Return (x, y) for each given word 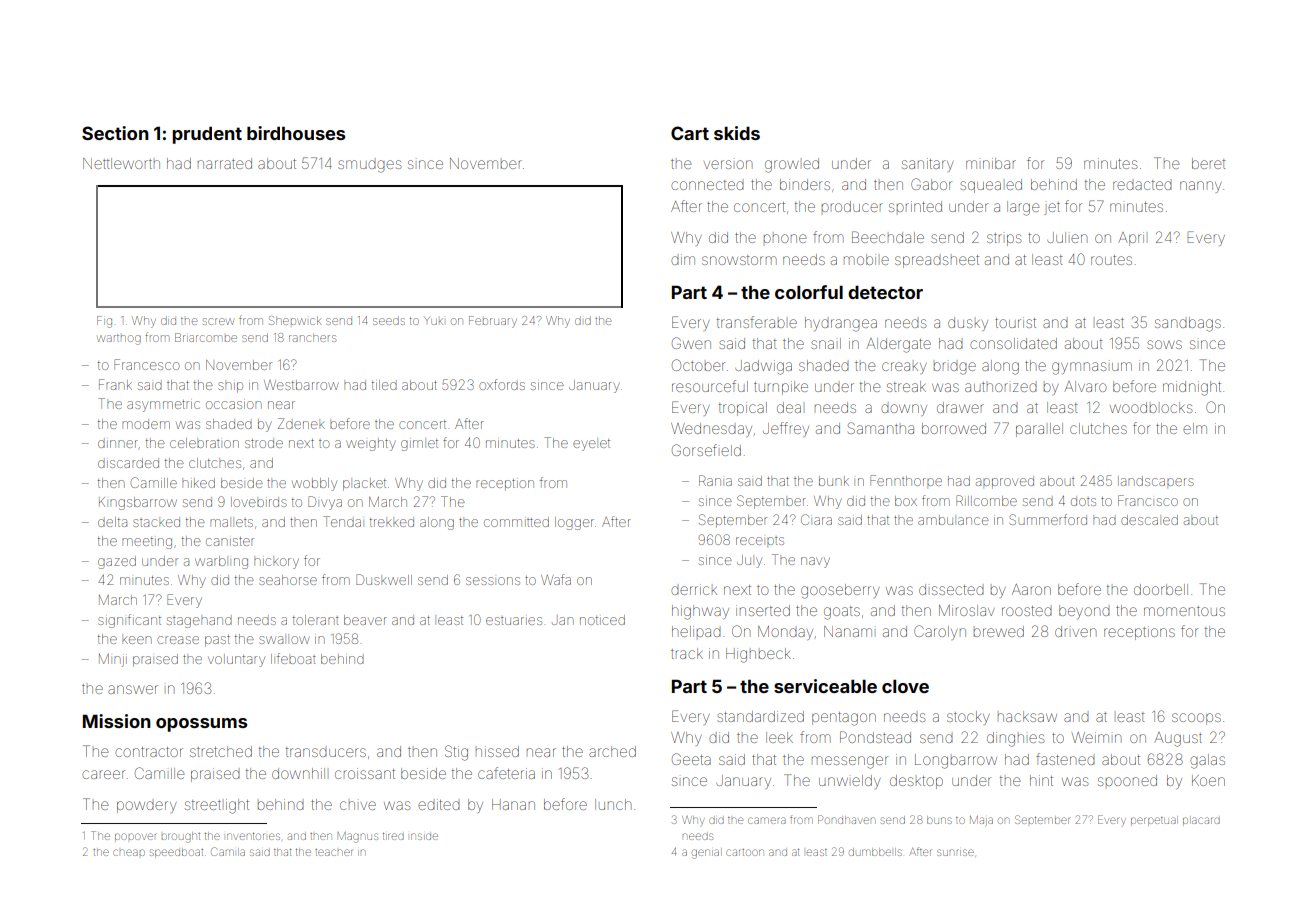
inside (424, 836)
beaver (365, 620)
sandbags (1188, 324)
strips (1004, 239)
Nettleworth (121, 163)
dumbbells (875, 852)
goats (842, 613)
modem (146, 424)
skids (737, 133)
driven (1075, 631)
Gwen (691, 343)
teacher (333, 852)
